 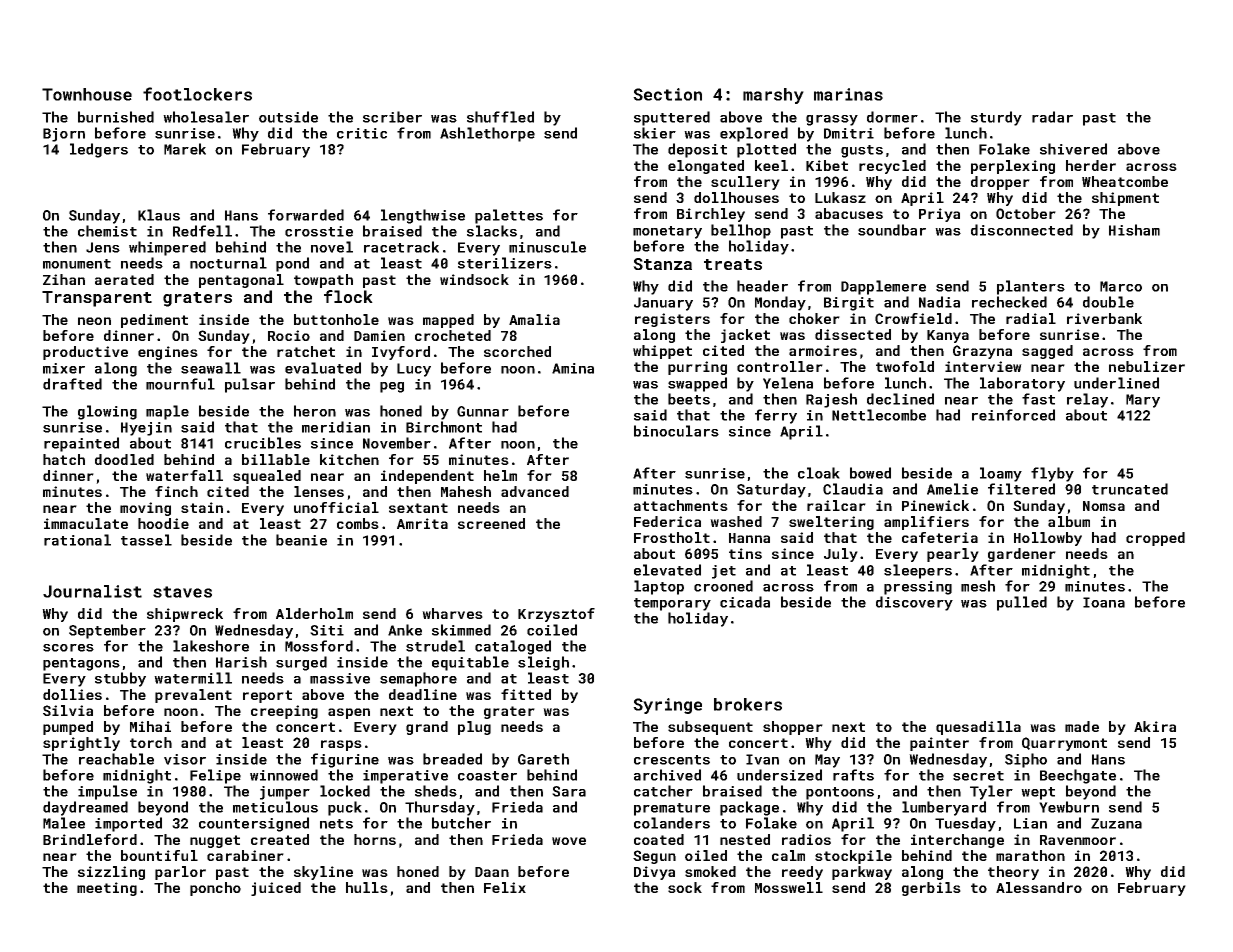 What do you see at coordinates (301, 540) in the document?
I see `beanie` at bounding box center [301, 540].
